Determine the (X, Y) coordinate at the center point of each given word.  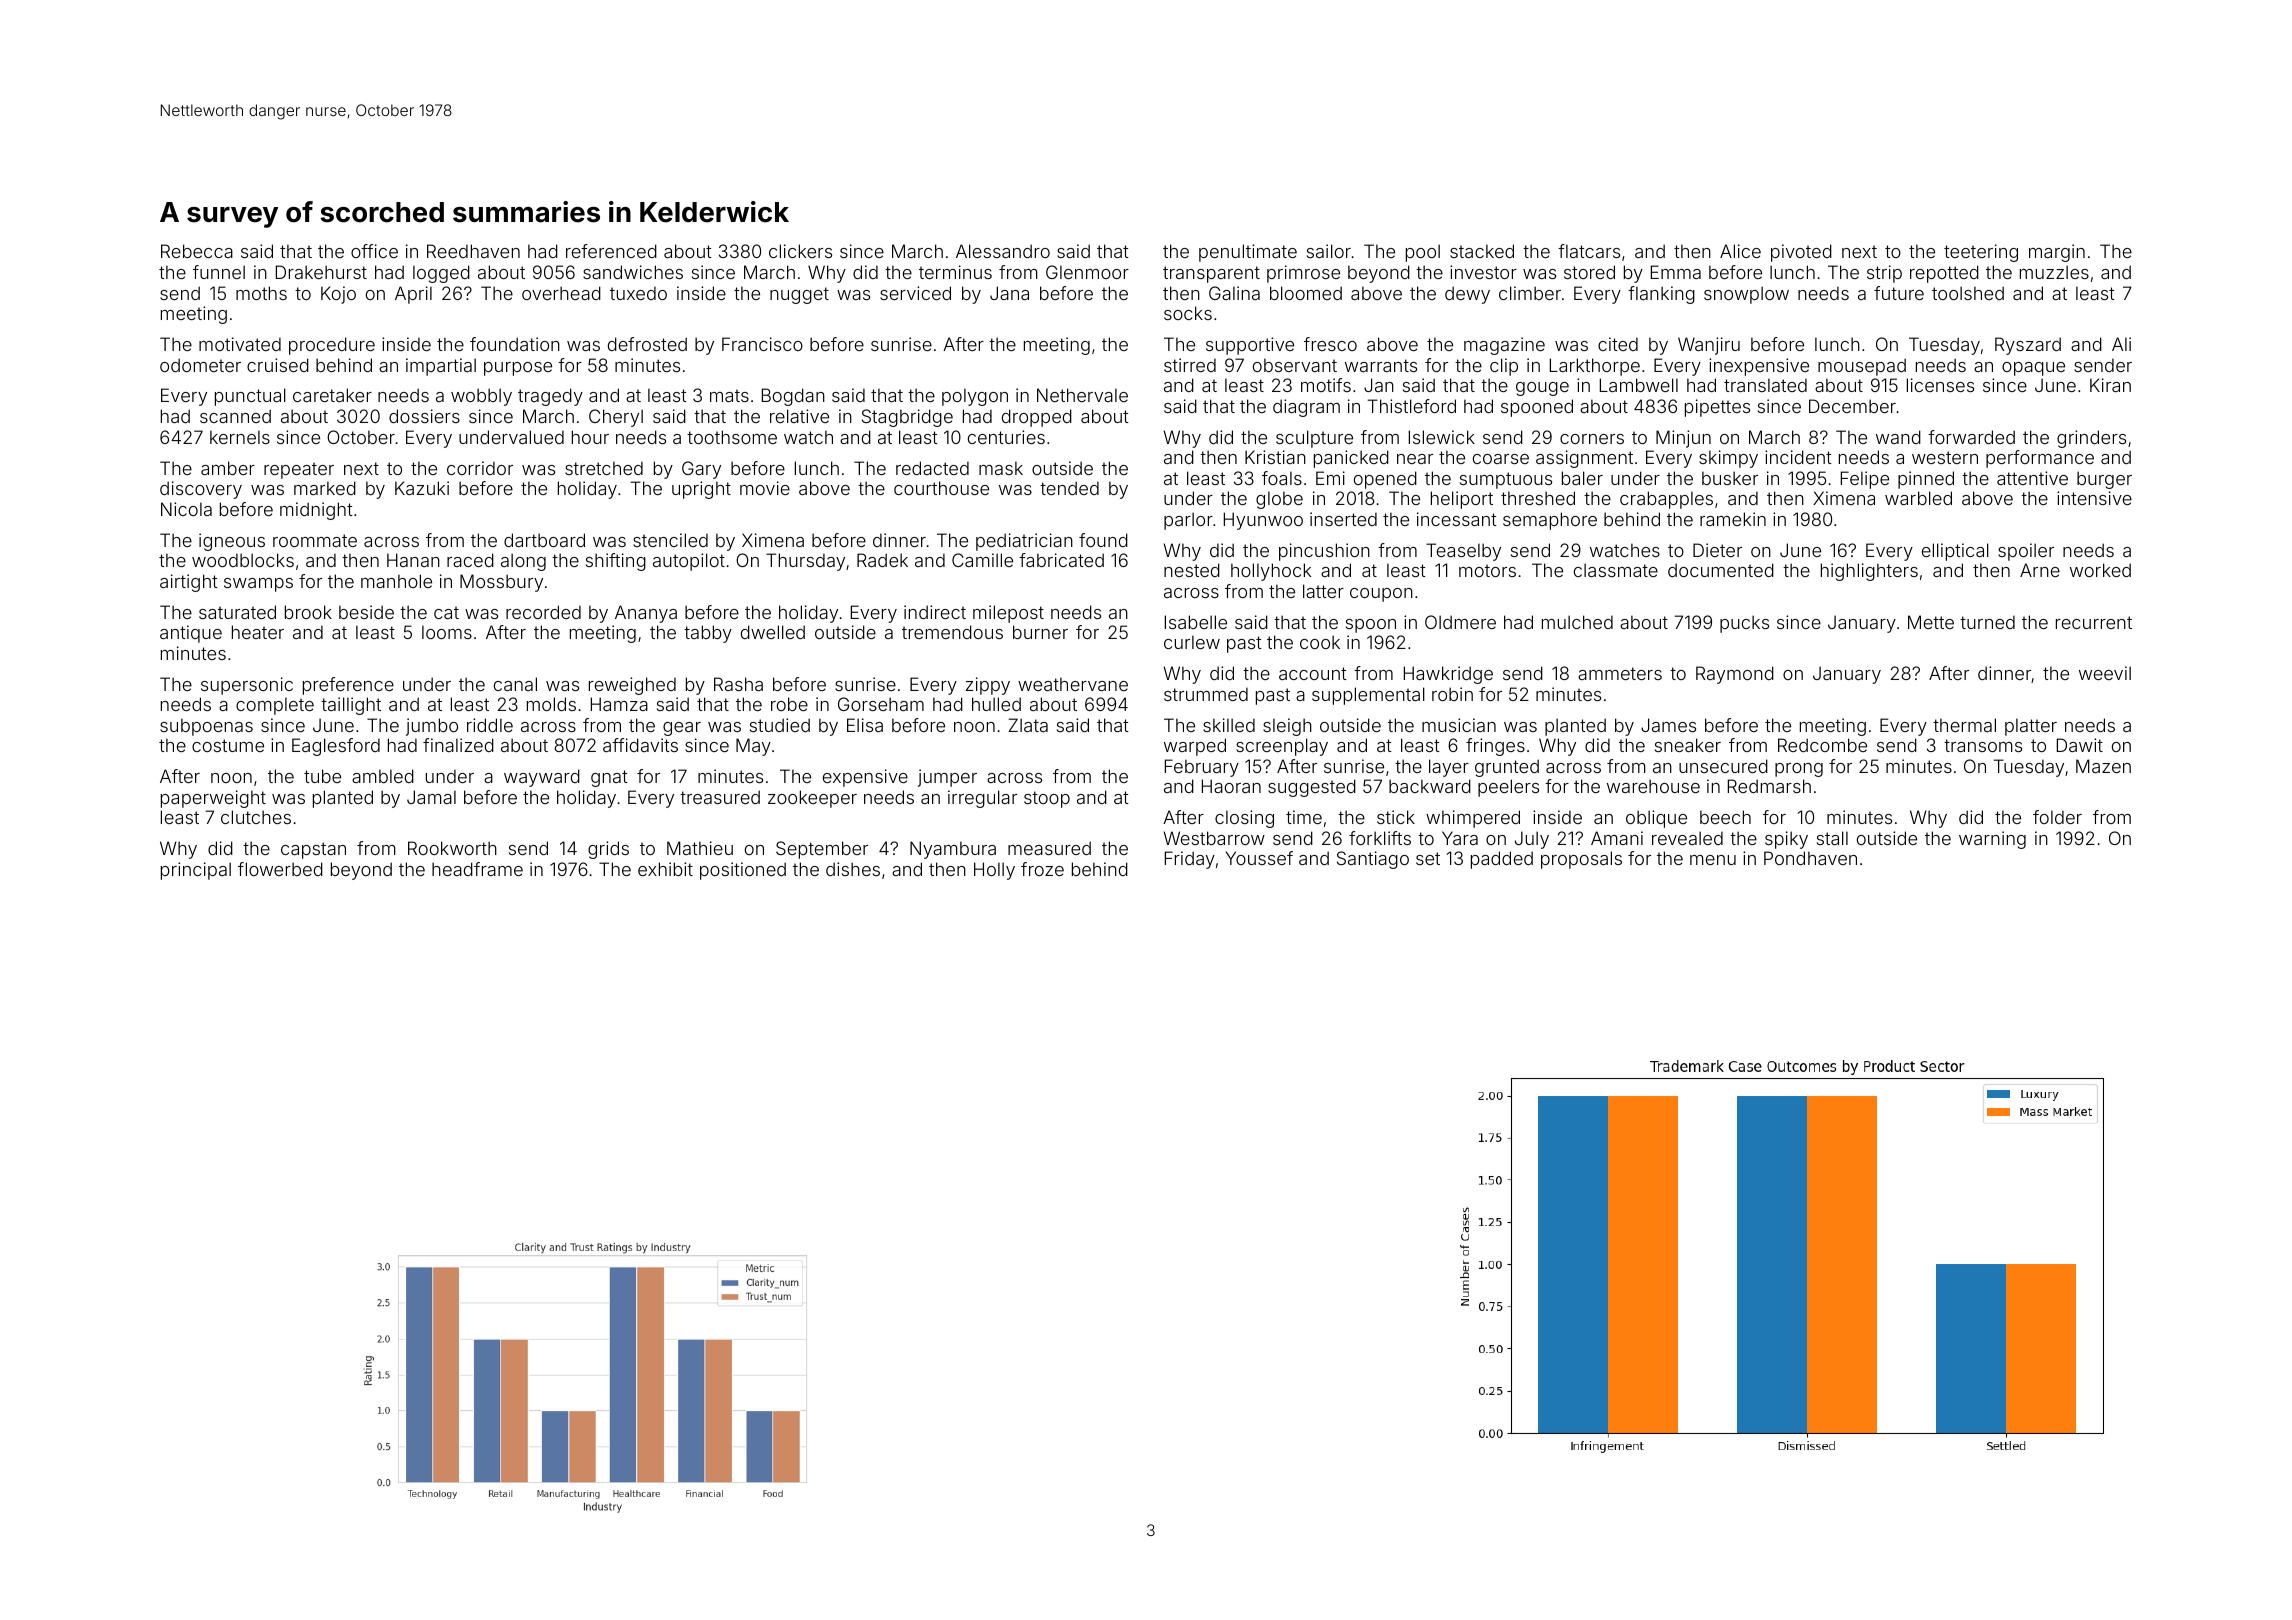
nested (1192, 570)
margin (2057, 253)
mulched (1577, 622)
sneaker (1688, 745)
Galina (1234, 293)
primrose (1303, 274)
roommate (315, 540)
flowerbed (280, 869)
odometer (200, 365)
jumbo (432, 727)
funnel (219, 272)
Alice (1740, 251)
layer (1449, 768)
